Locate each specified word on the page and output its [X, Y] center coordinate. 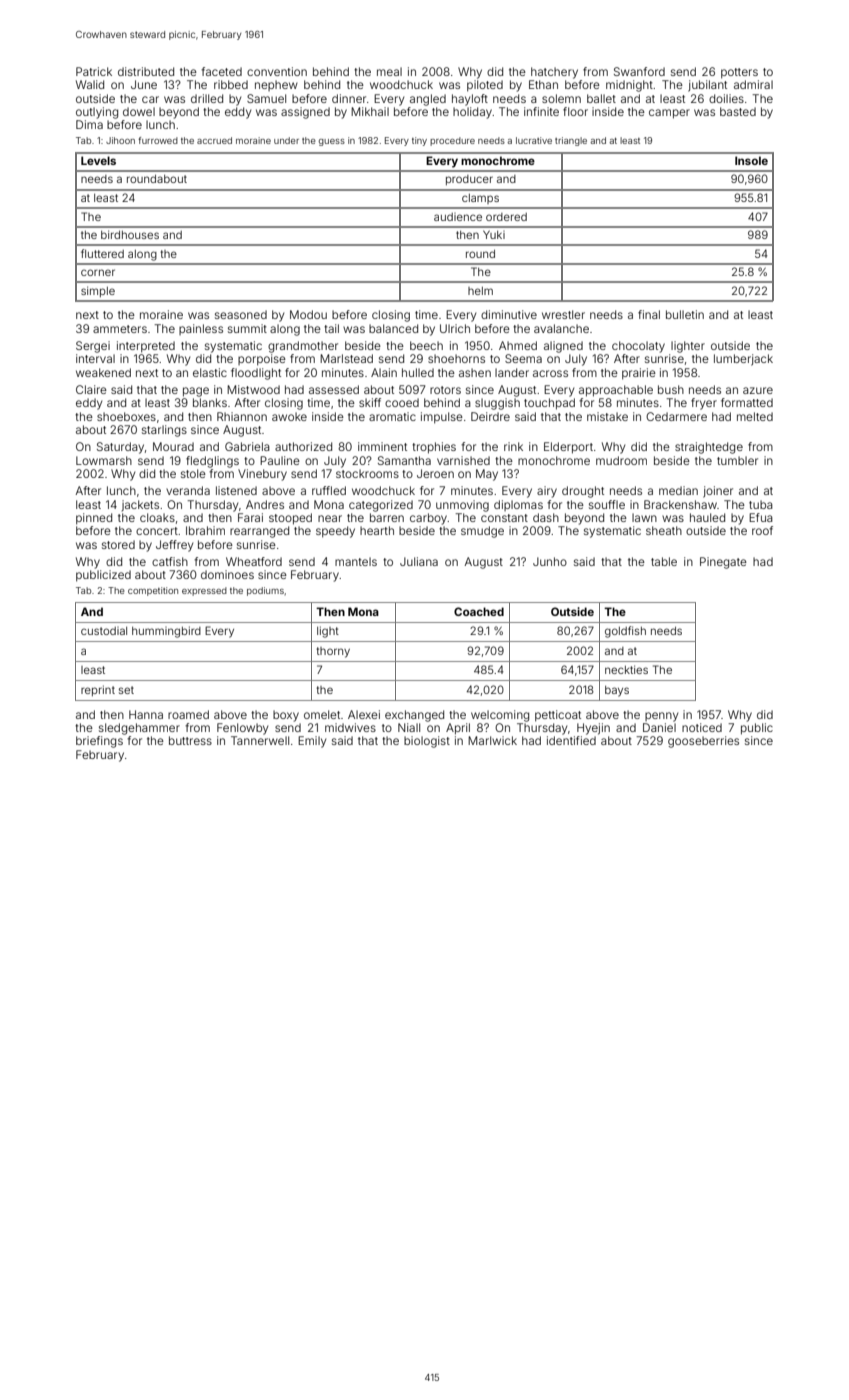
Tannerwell [260, 740]
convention [277, 71]
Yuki [494, 234]
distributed [146, 71]
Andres [265, 504]
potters [739, 73]
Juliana [419, 561]
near [330, 518]
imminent [382, 446]
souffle [607, 504]
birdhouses [130, 234]
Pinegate [723, 563]
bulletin [685, 314]
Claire [91, 389]
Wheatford [254, 561]
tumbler [737, 460]
